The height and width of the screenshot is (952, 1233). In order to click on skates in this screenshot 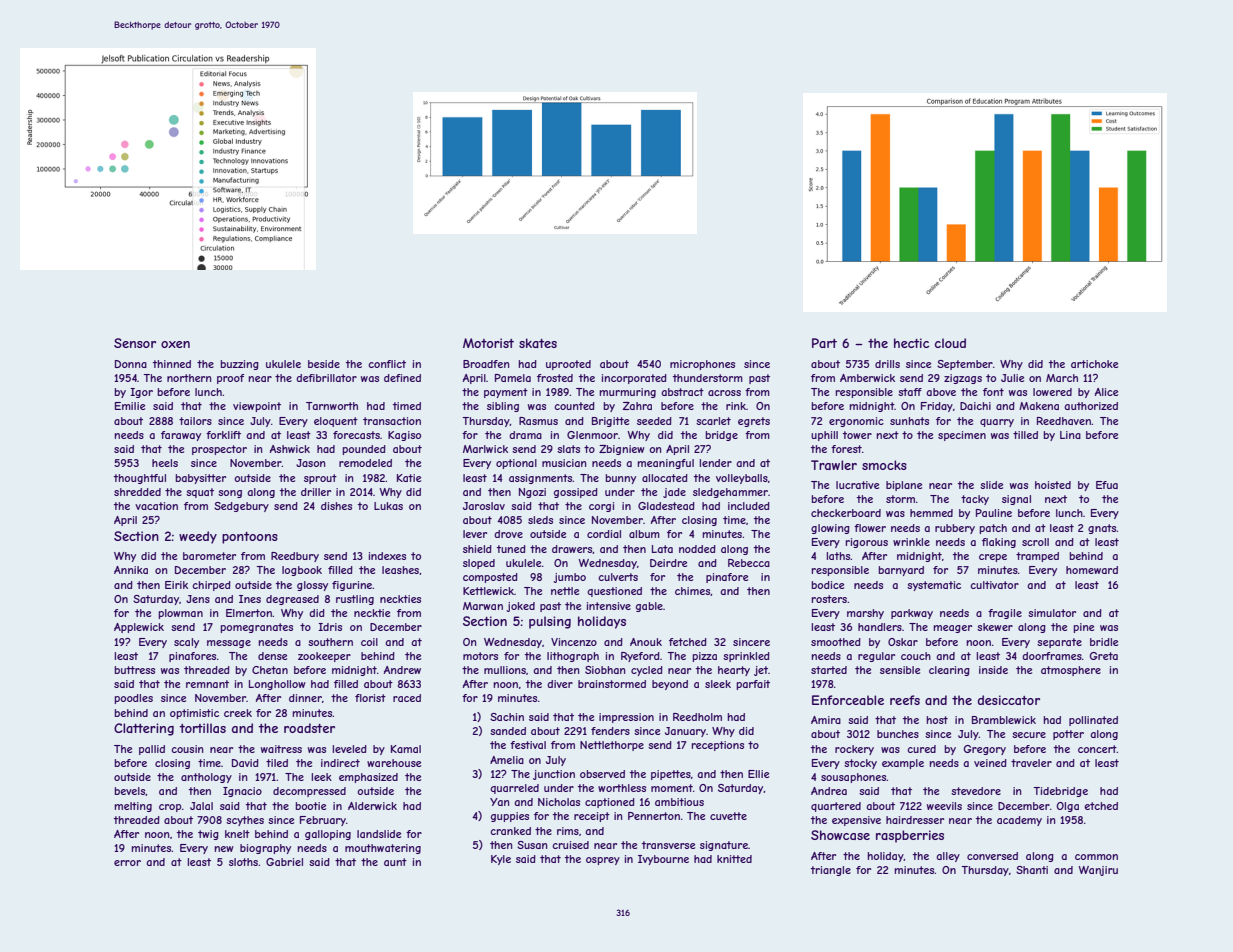, I will do `click(538, 343)`.
